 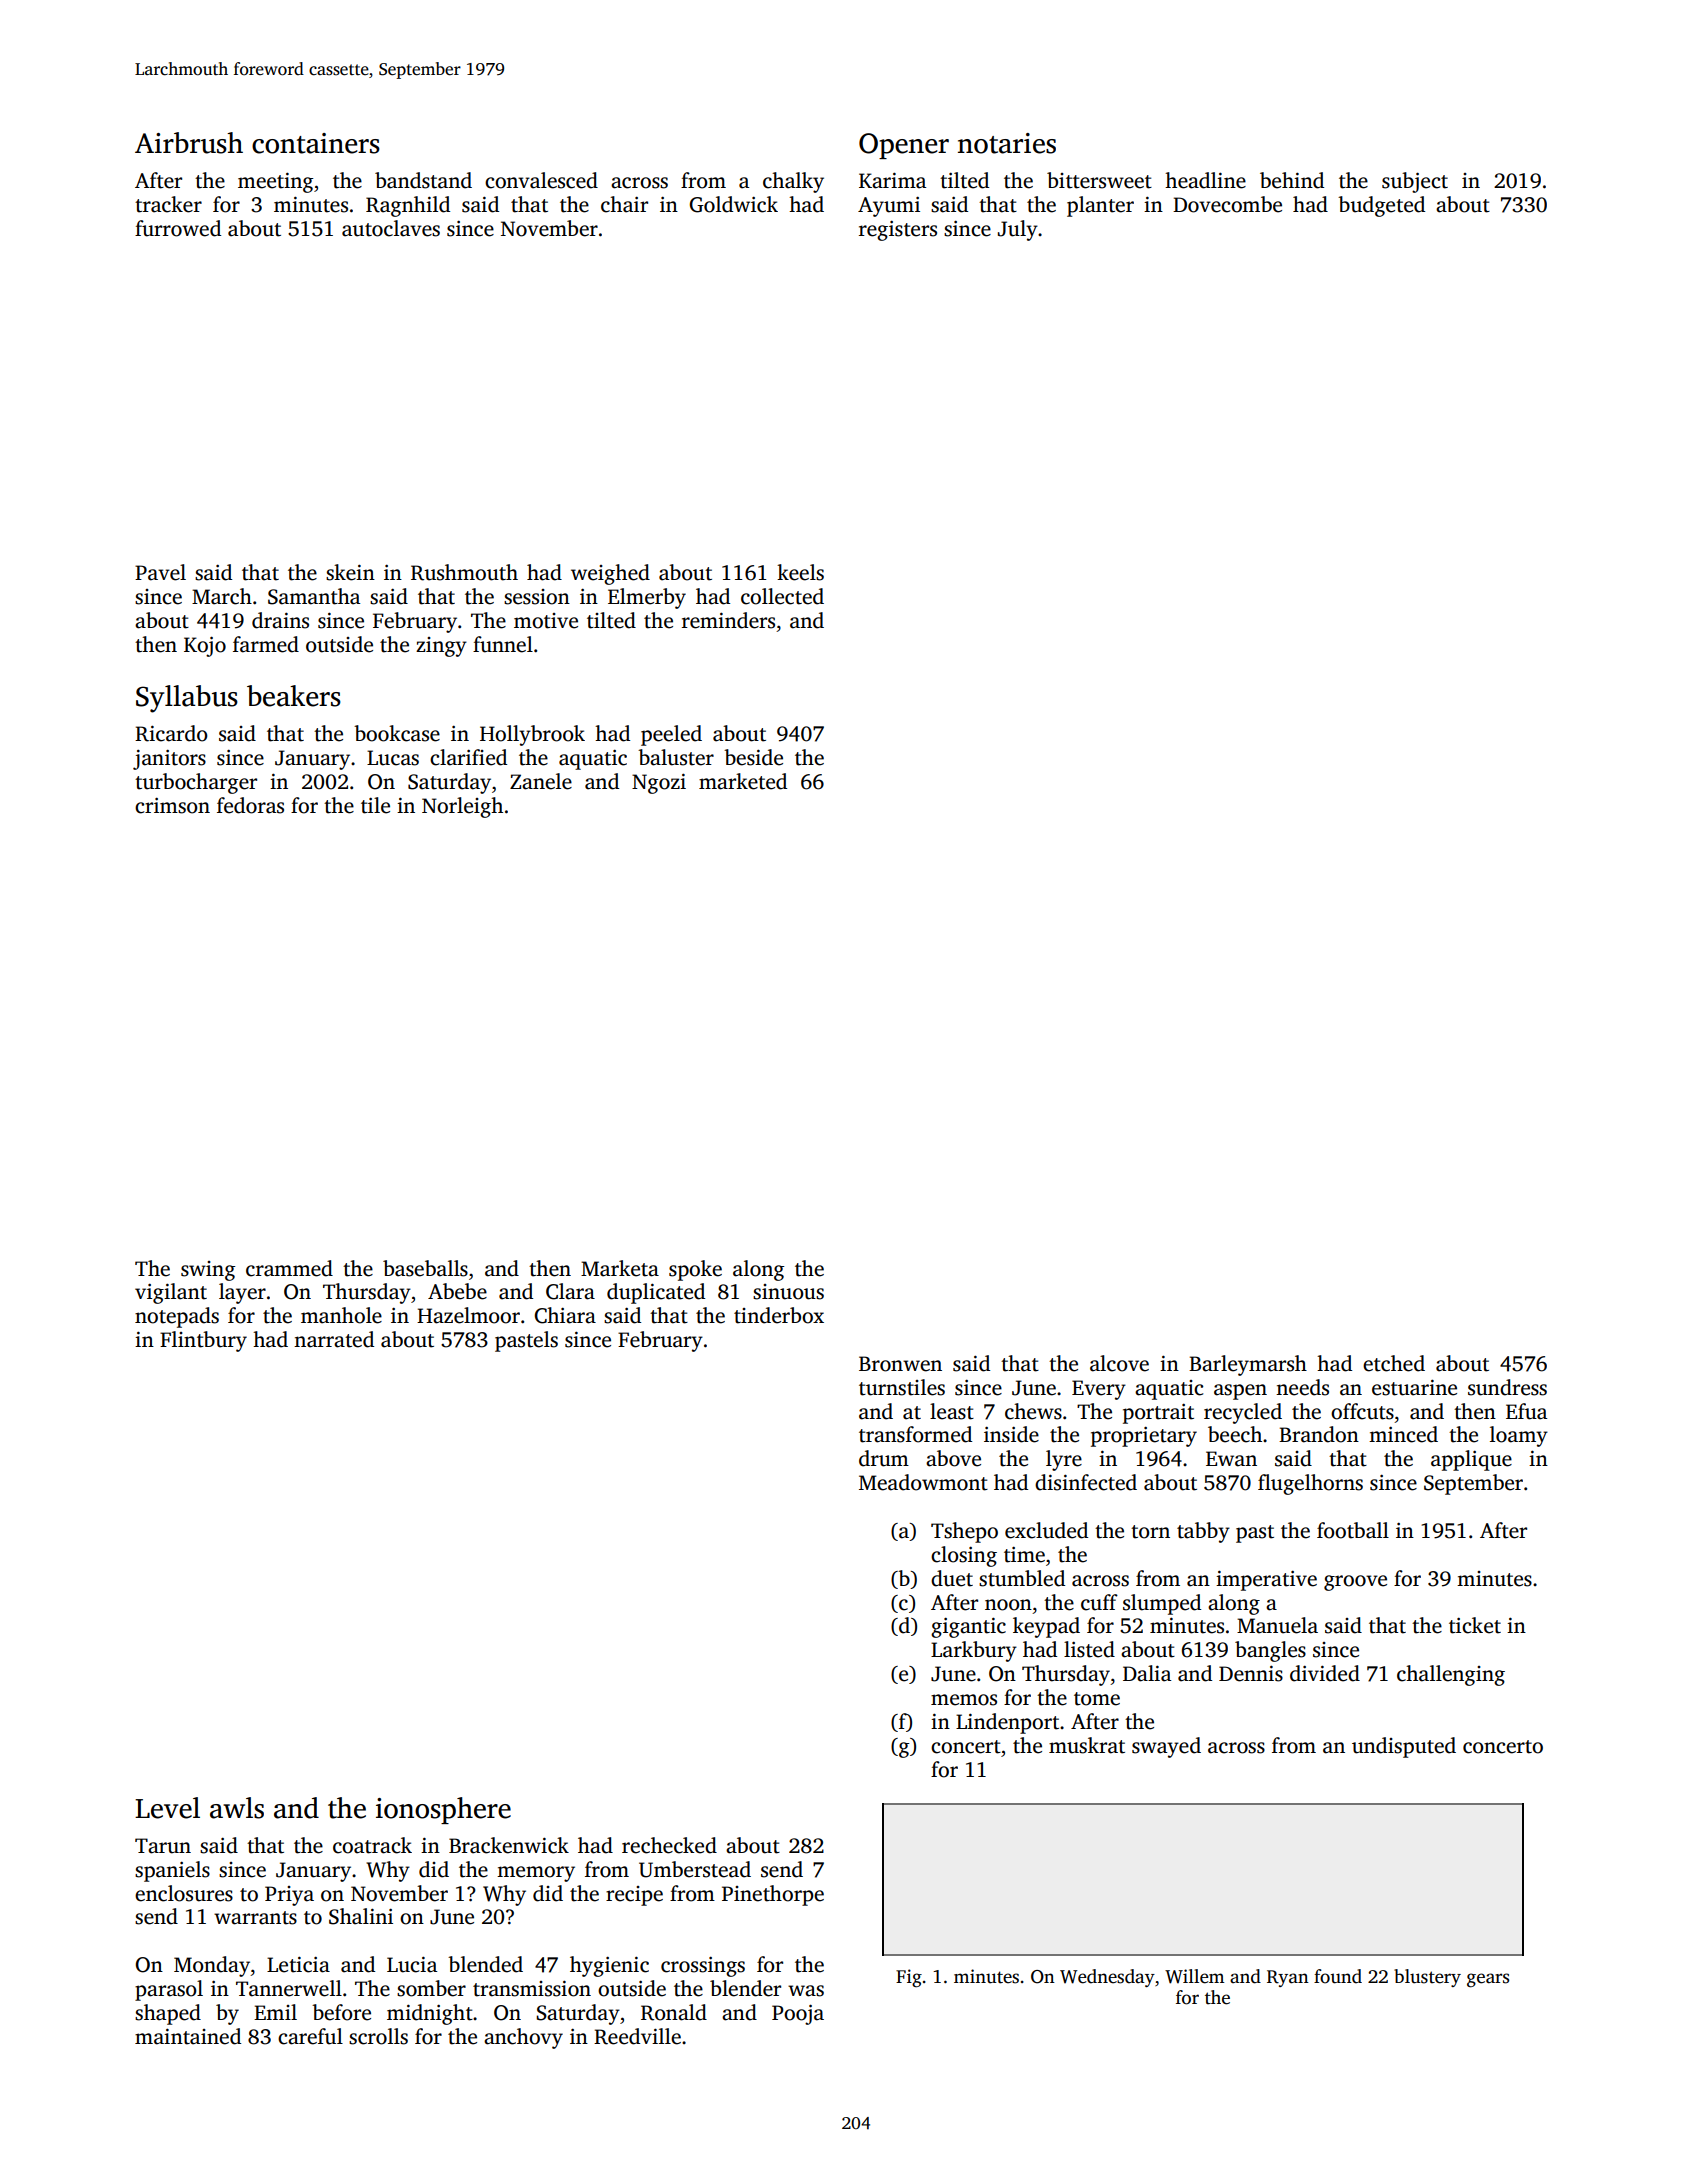 What do you see at coordinates (964, 1700) in the page?
I see `memos` at bounding box center [964, 1700].
